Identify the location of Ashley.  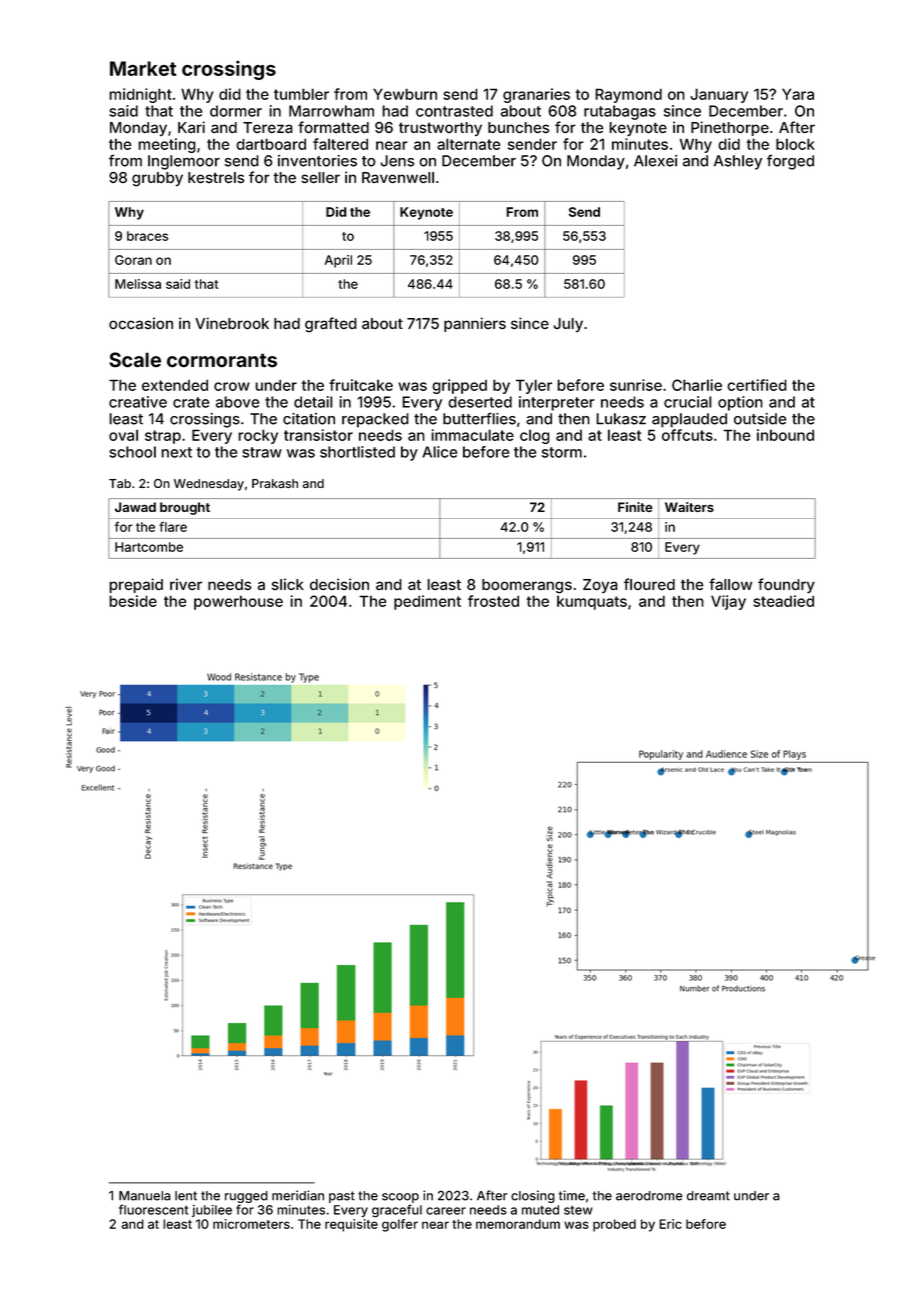
(738, 162).
